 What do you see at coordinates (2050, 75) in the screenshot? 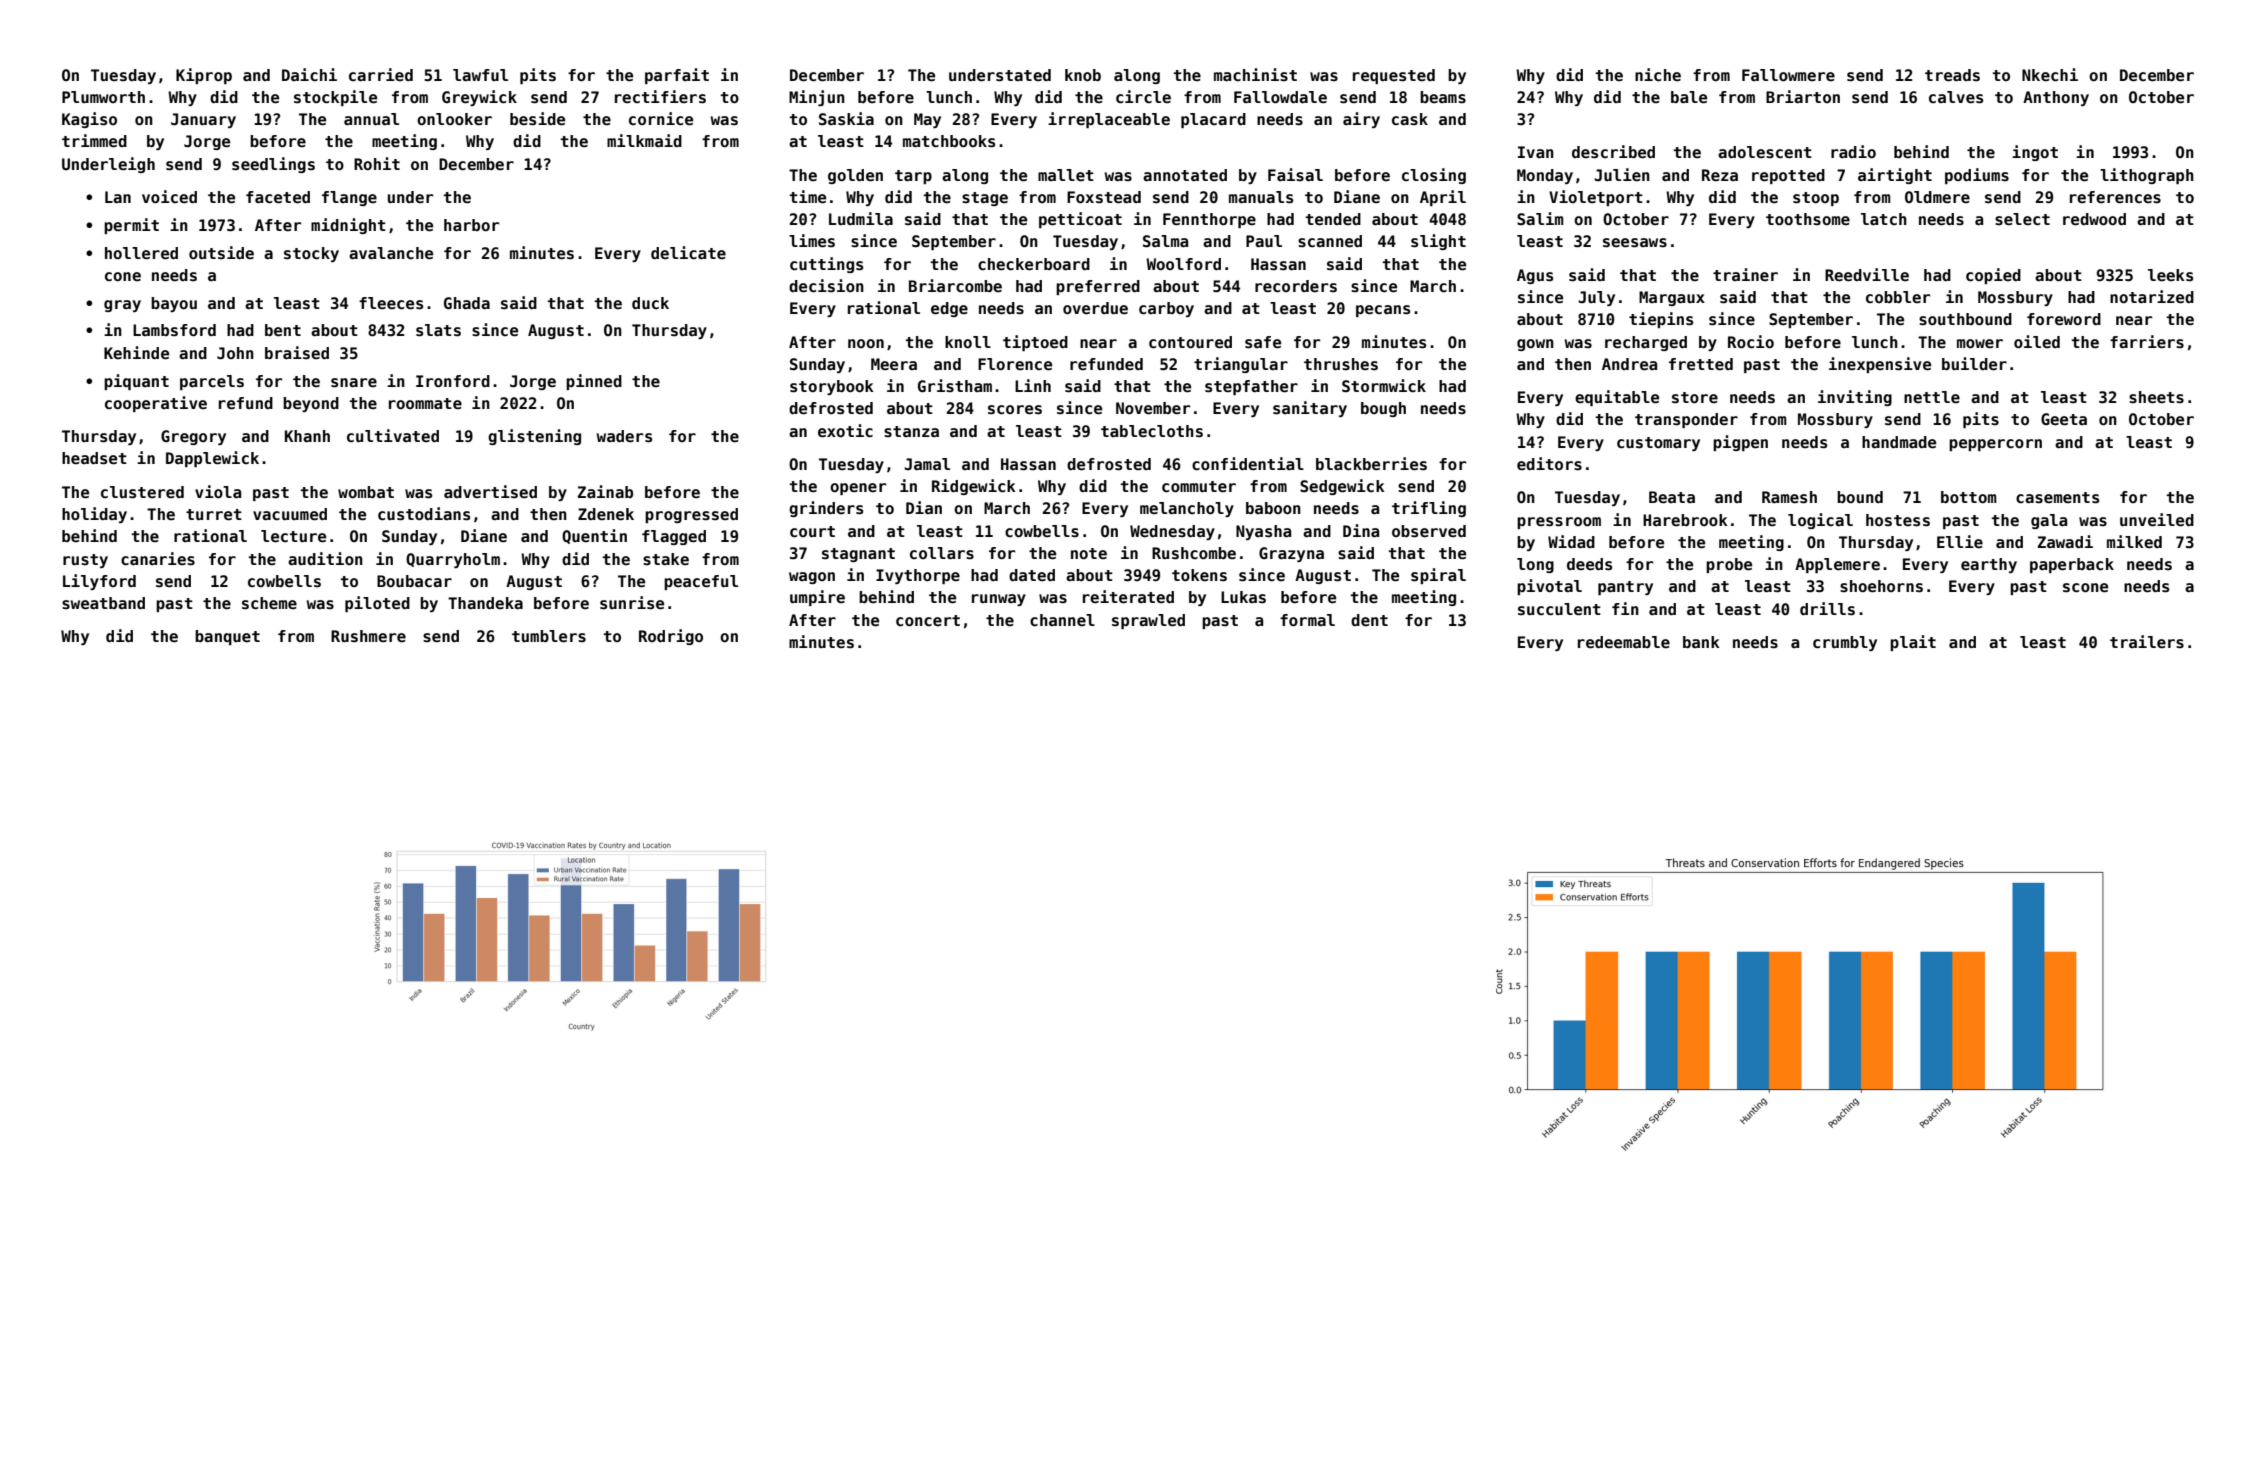
I see `Nkechi` at bounding box center [2050, 75].
